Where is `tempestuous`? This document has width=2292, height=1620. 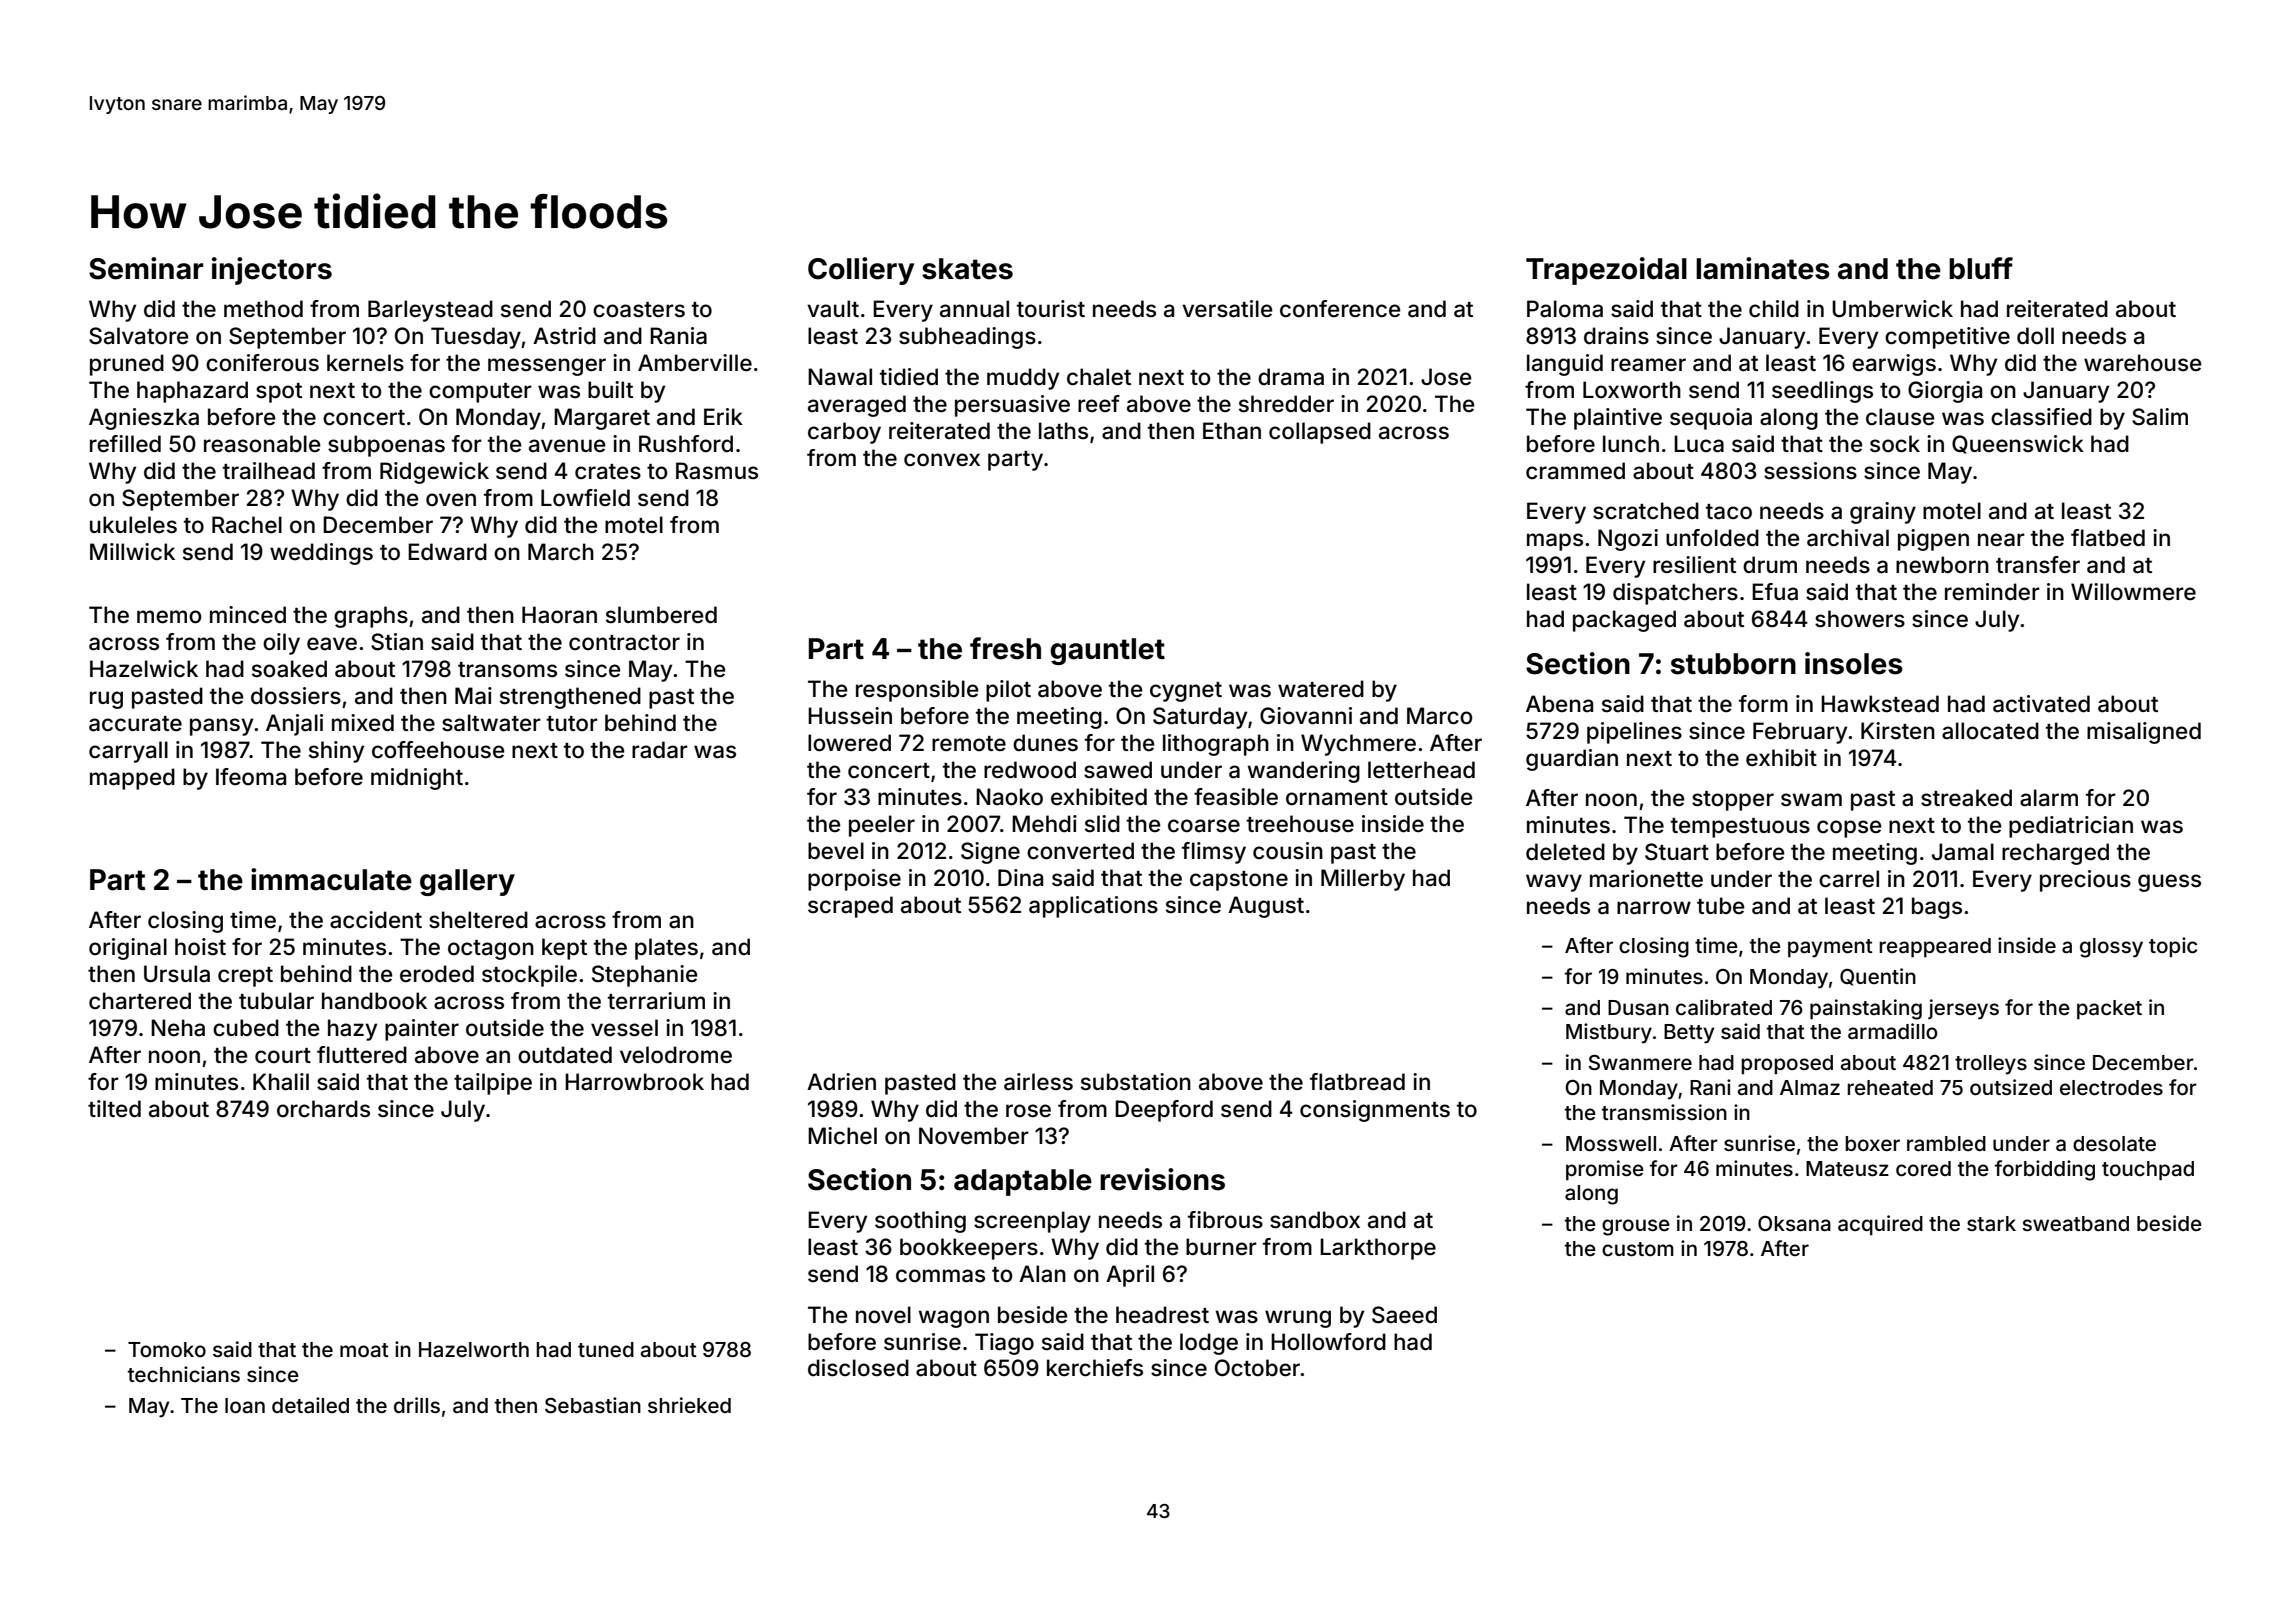 tempestuous is located at coordinates (1740, 828).
